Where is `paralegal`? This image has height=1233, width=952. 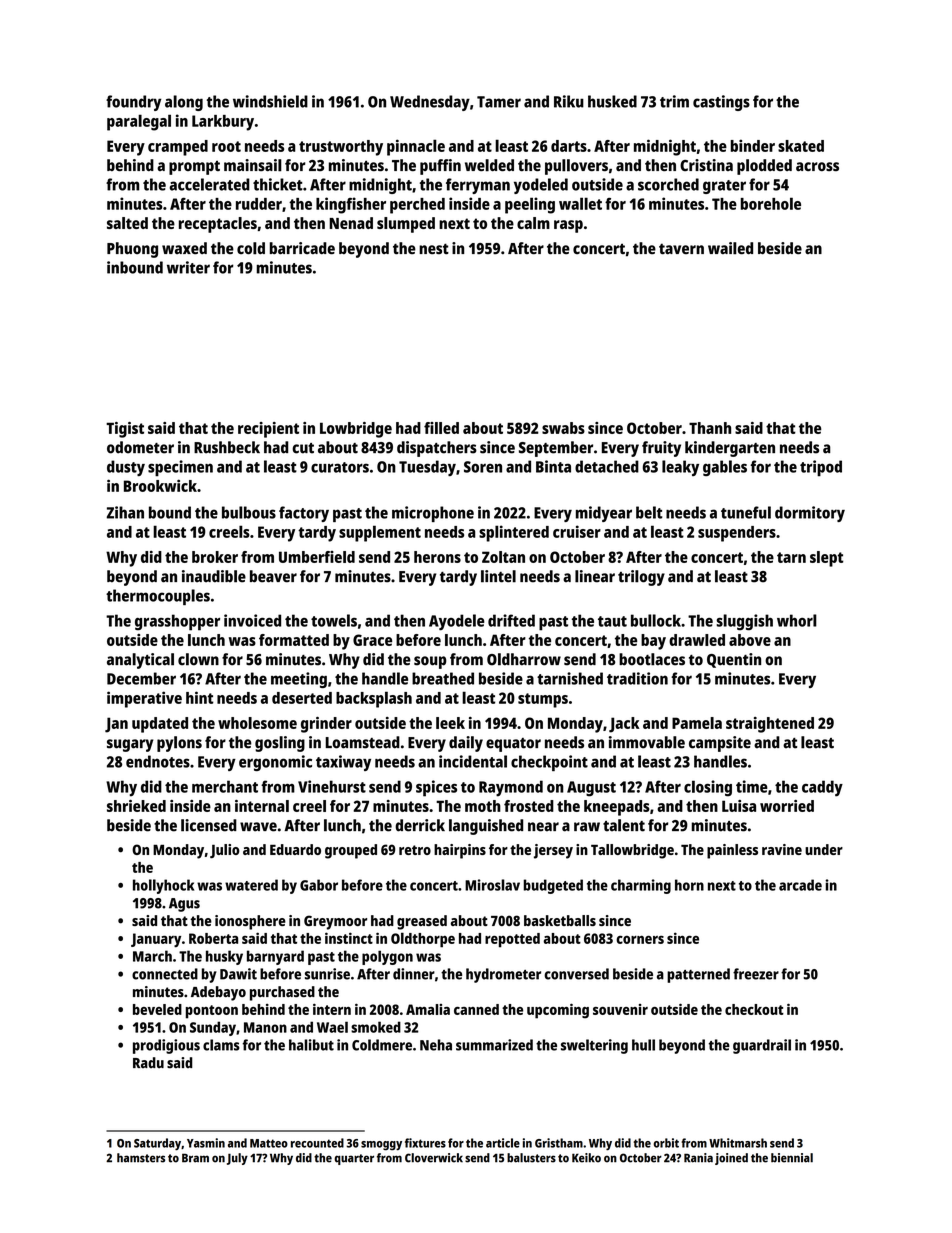
paralegal is located at coordinates (139, 122).
